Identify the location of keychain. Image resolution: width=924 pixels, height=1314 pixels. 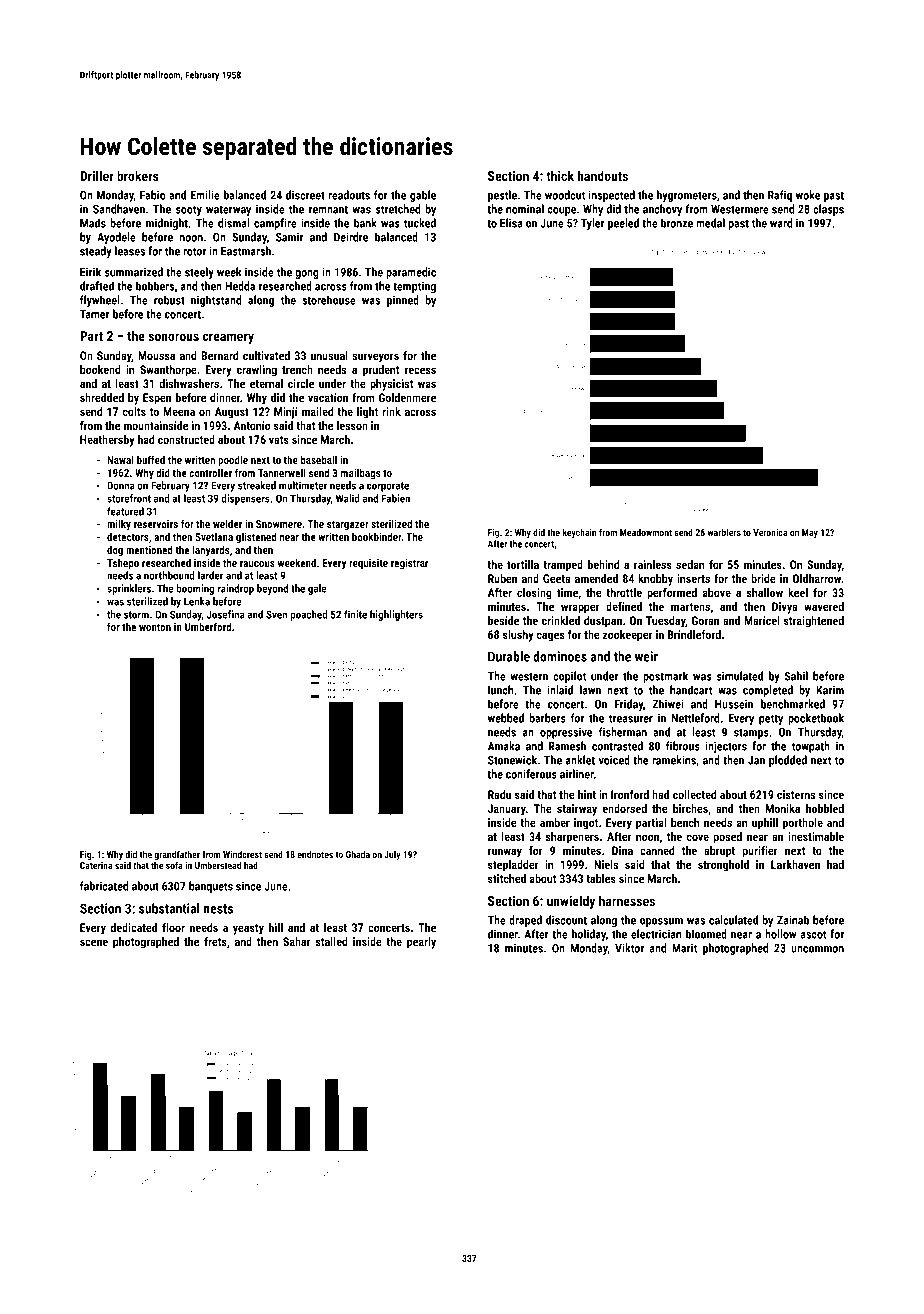
(579, 533).
